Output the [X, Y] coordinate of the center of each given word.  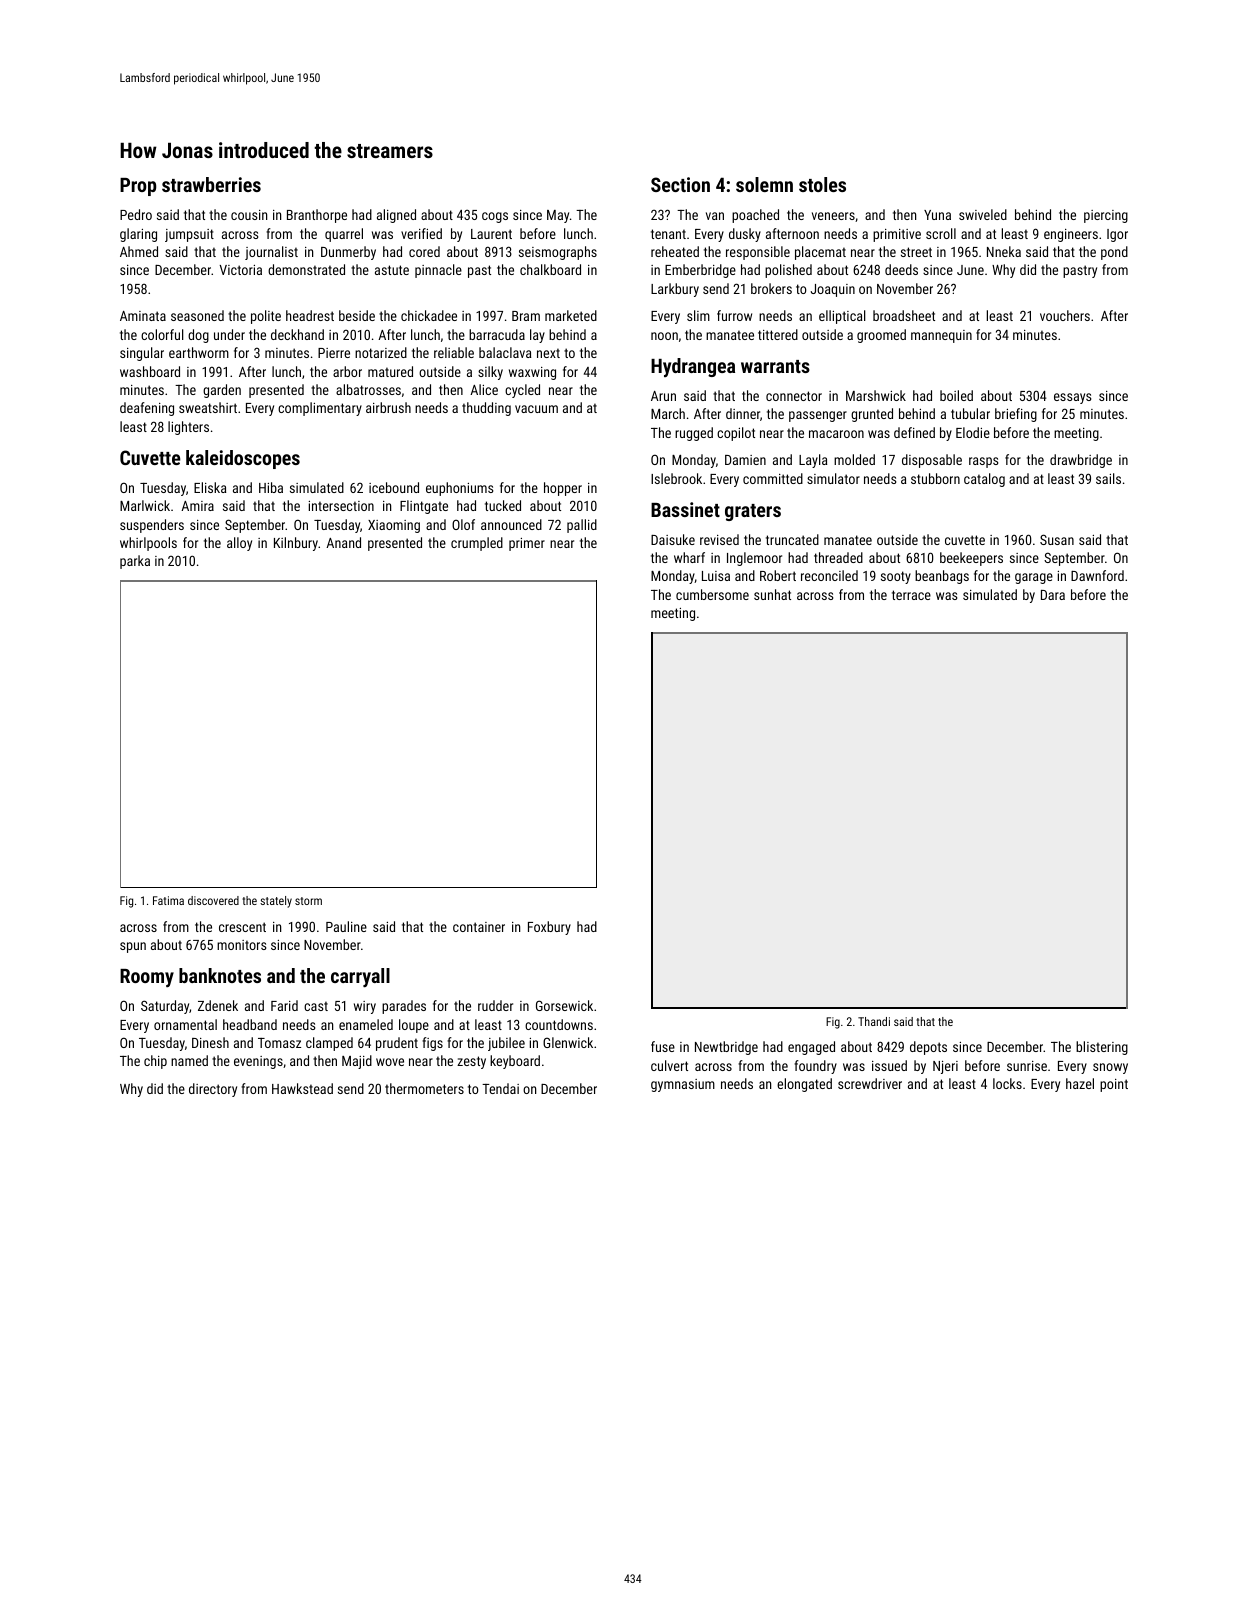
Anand [343, 542]
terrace [911, 595]
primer [527, 544]
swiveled [983, 214]
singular [142, 354]
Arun [663, 396]
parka [135, 562]
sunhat [772, 594]
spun [133, 947]
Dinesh [210, 1042]
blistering [1102, 1048]
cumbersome [712, 594]
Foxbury [549, 928]
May [558, 216]
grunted [872, 415]
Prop [138, 187]
